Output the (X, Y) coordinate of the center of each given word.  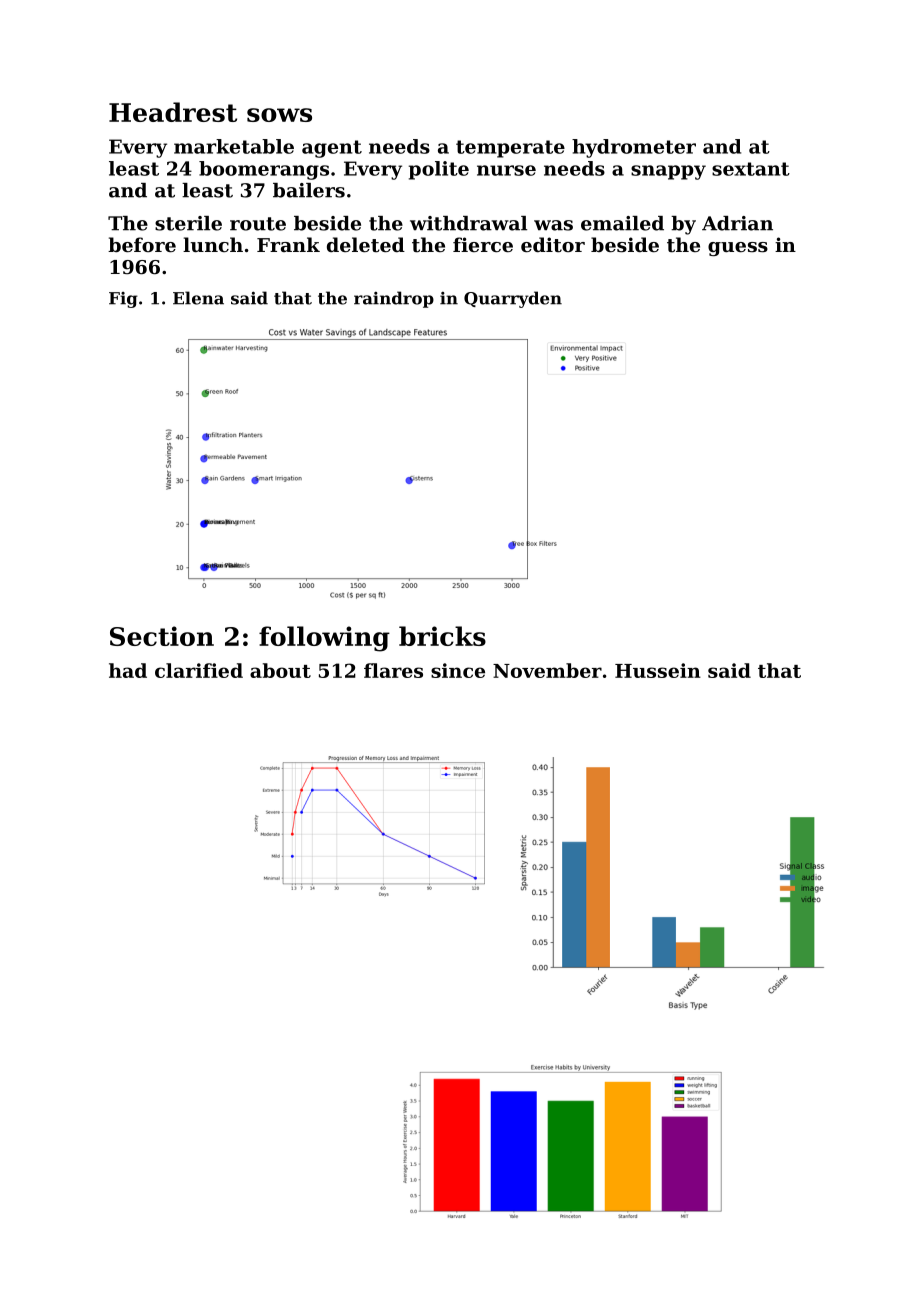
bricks (442, 636)
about (280, 670)
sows (279, 115)
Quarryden (513, 299)
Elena (198, 298)
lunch (213, 244)
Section (162, 636)
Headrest (173, 112)
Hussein (658, 670)
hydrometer (634, 148)
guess (738, 249)
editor (553, 245)
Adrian (737, 223)
